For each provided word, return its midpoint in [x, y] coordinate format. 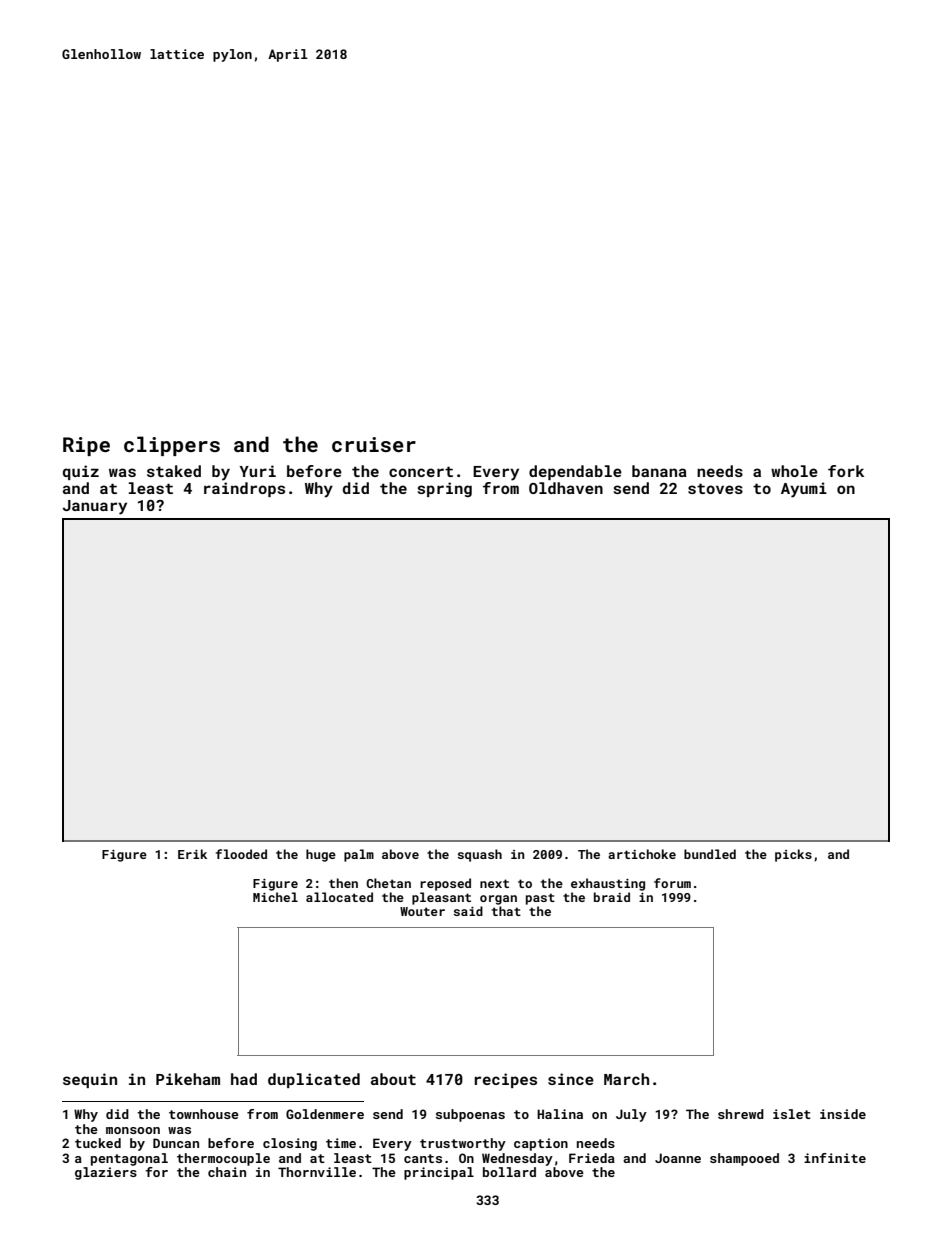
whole [794, 471]
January [95, 507]
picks [793, 855]
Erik [192, 854]
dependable [575, 472]
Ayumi [804, 490]
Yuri [257, 471]
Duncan [176, 1143]
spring [444, 489]
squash [480, 855]
